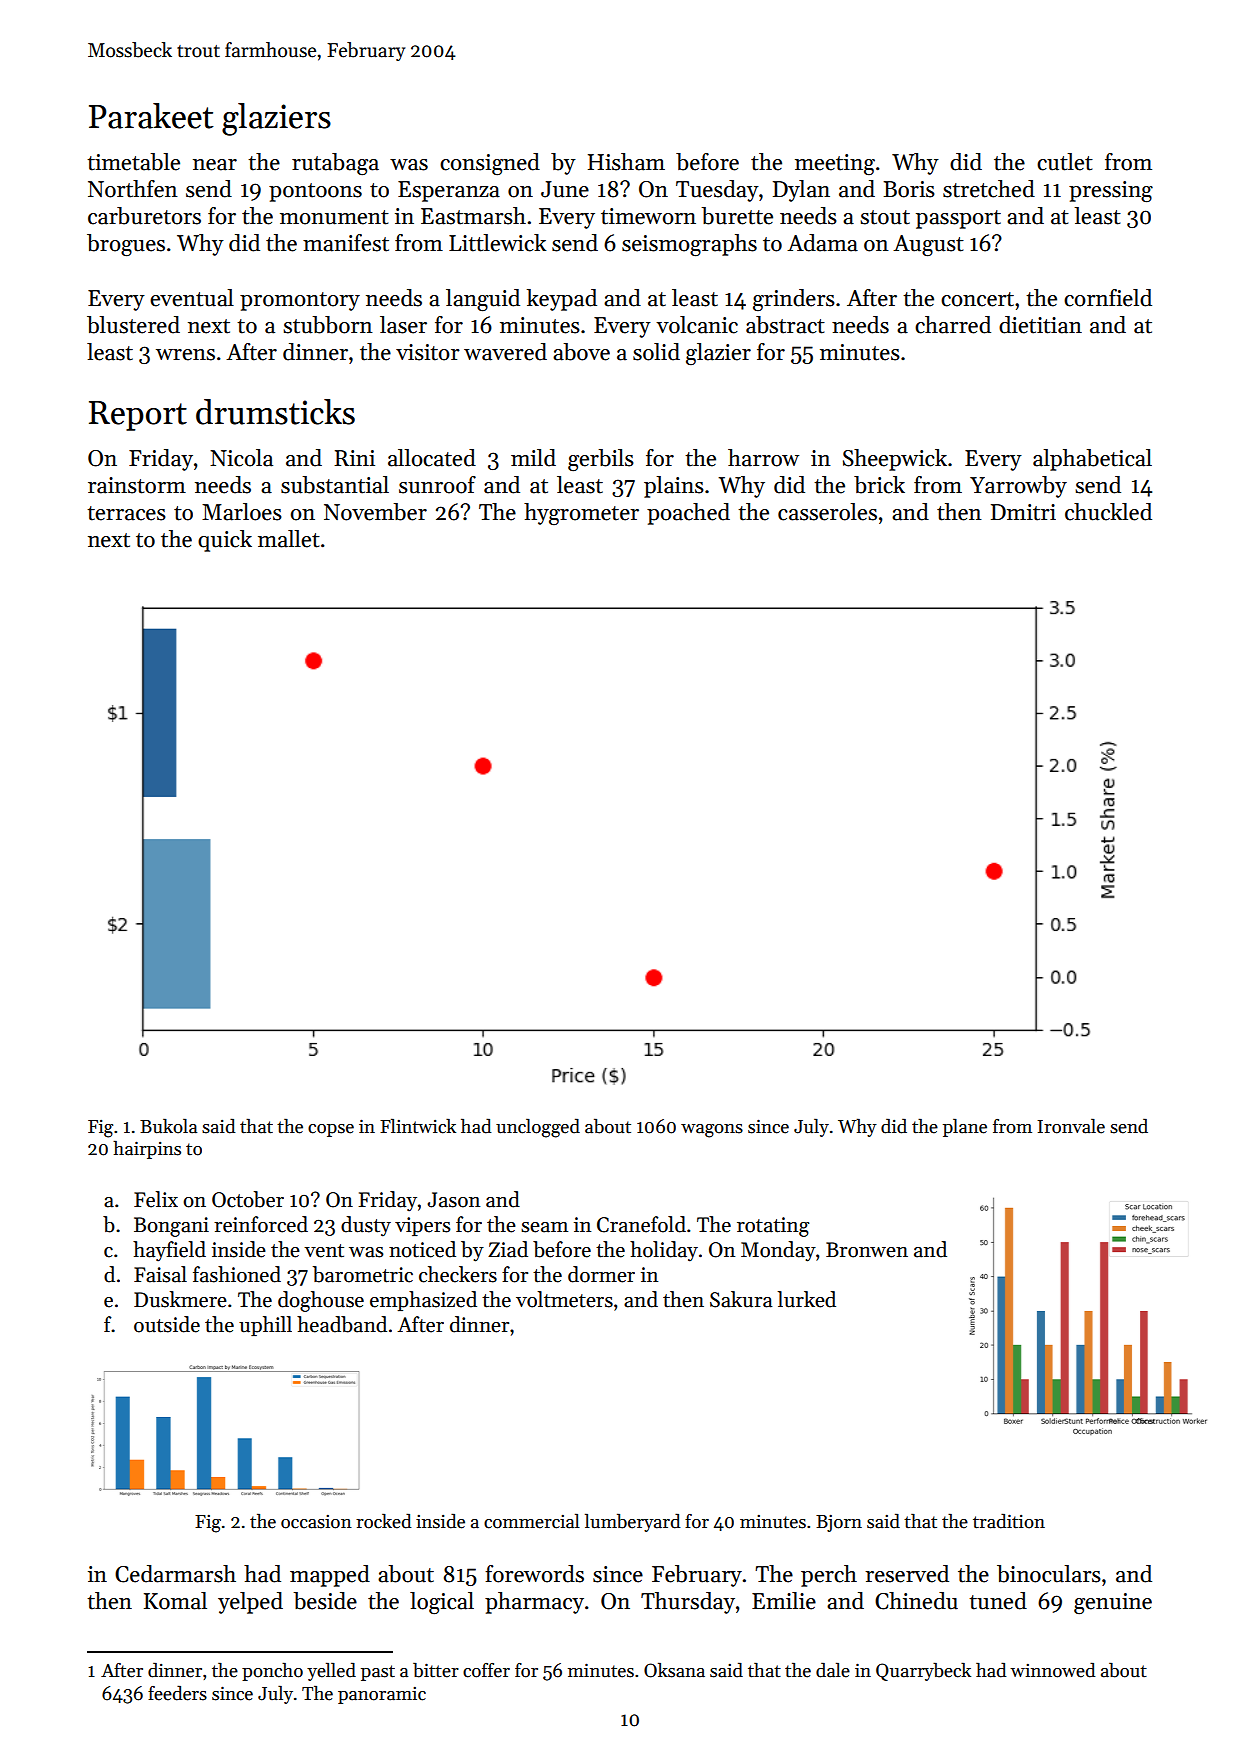  Describe the element at coordinates (185, 355) in the screenshot. I see `wrens` at that location.
